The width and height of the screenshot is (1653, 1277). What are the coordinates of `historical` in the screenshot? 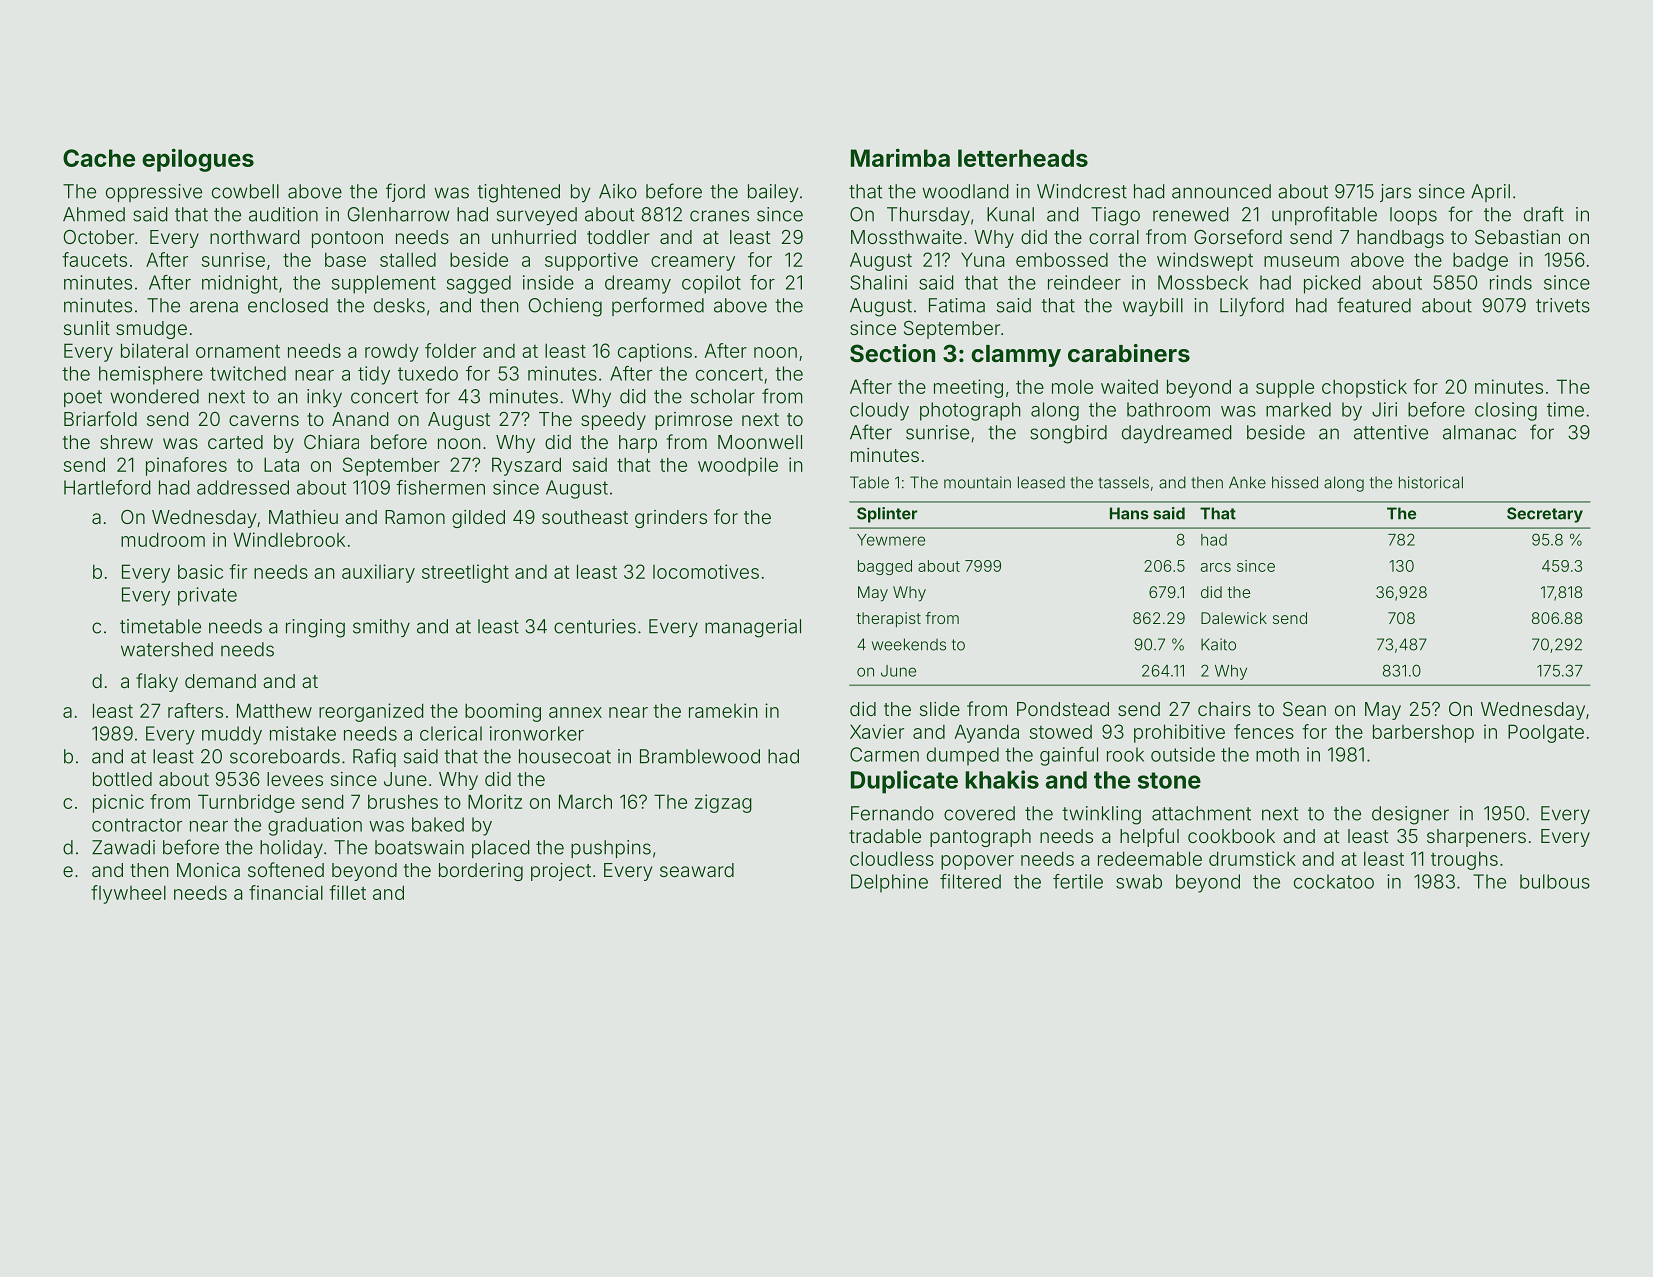 It's located at (1431, 482).
